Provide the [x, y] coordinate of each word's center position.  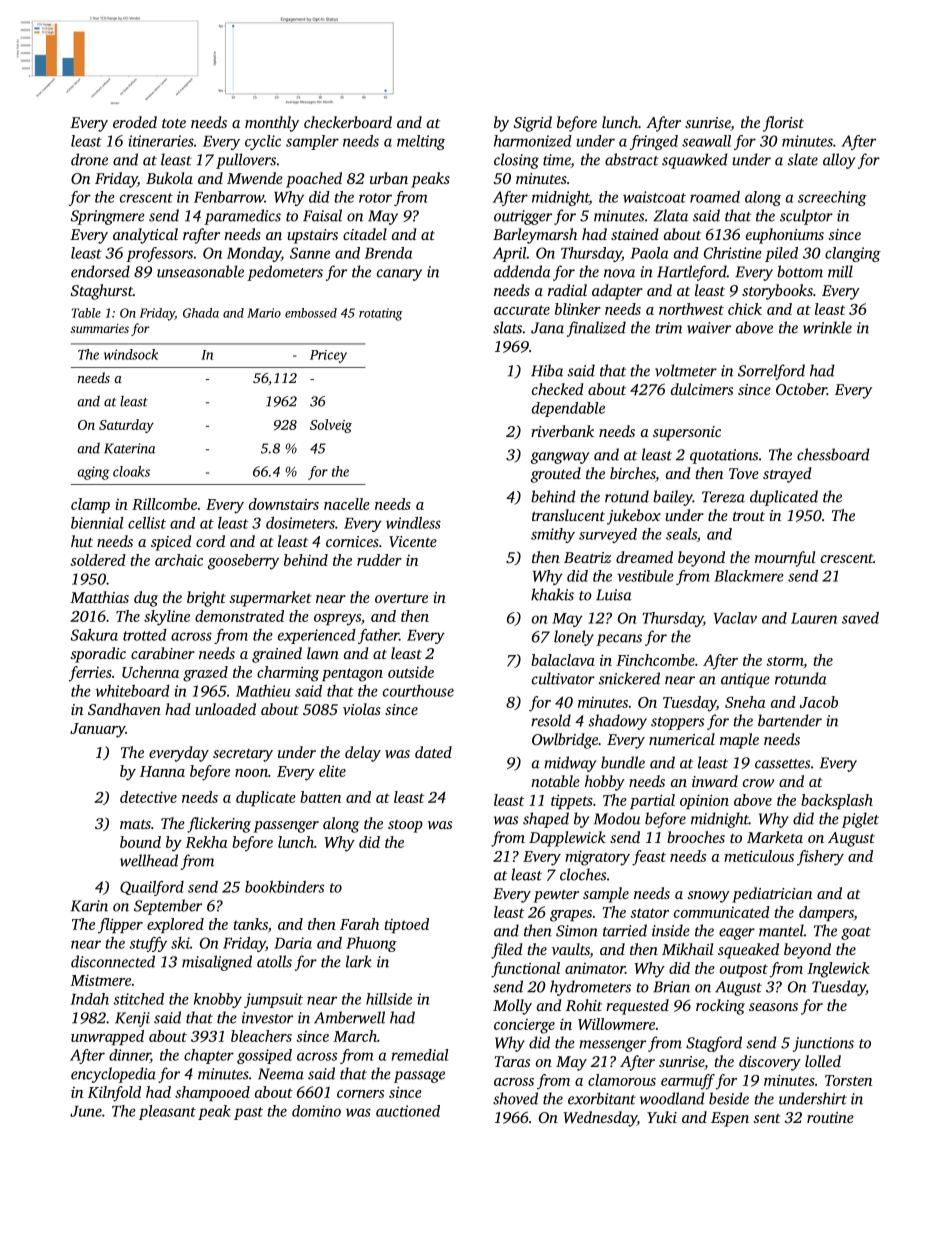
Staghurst [102, 292]
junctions [823, 1044]
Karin [89, 906]
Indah [90, 999]
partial [652, 801]
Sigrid [533, 124]
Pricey [328, 356]
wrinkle [827, 327]
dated [433, 752]
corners [360, 1094]
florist [783, 124]
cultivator [563, 678]
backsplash [837, 801]
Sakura [94, 635]
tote [174, 123]
